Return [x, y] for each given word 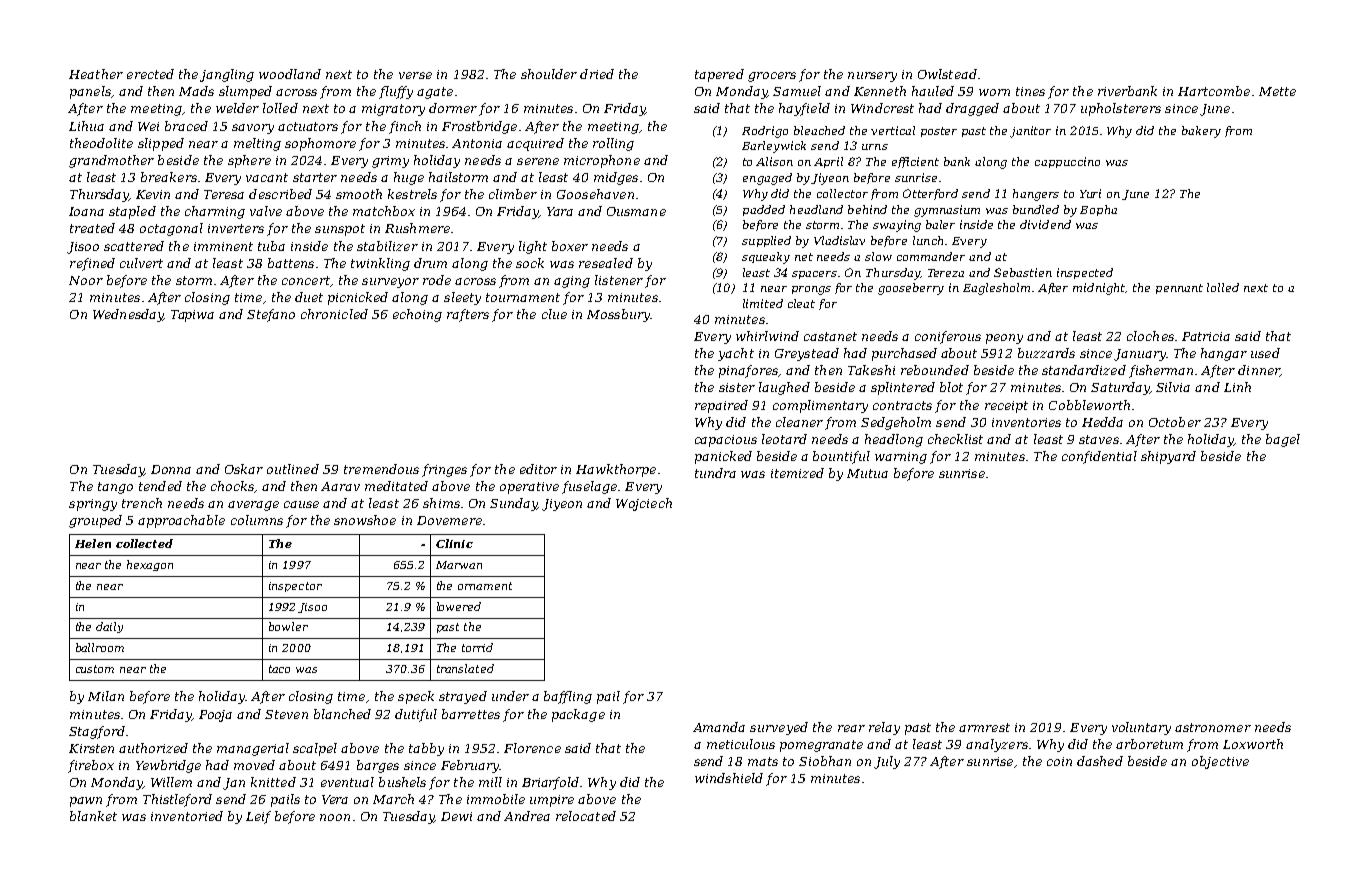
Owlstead [947, 74]
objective [1220, 762]
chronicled [334, 314]
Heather [96, 74]
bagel [1283, 440]
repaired [721, 406]
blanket [93, 816]
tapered [719, 75]
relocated [586, 816]
